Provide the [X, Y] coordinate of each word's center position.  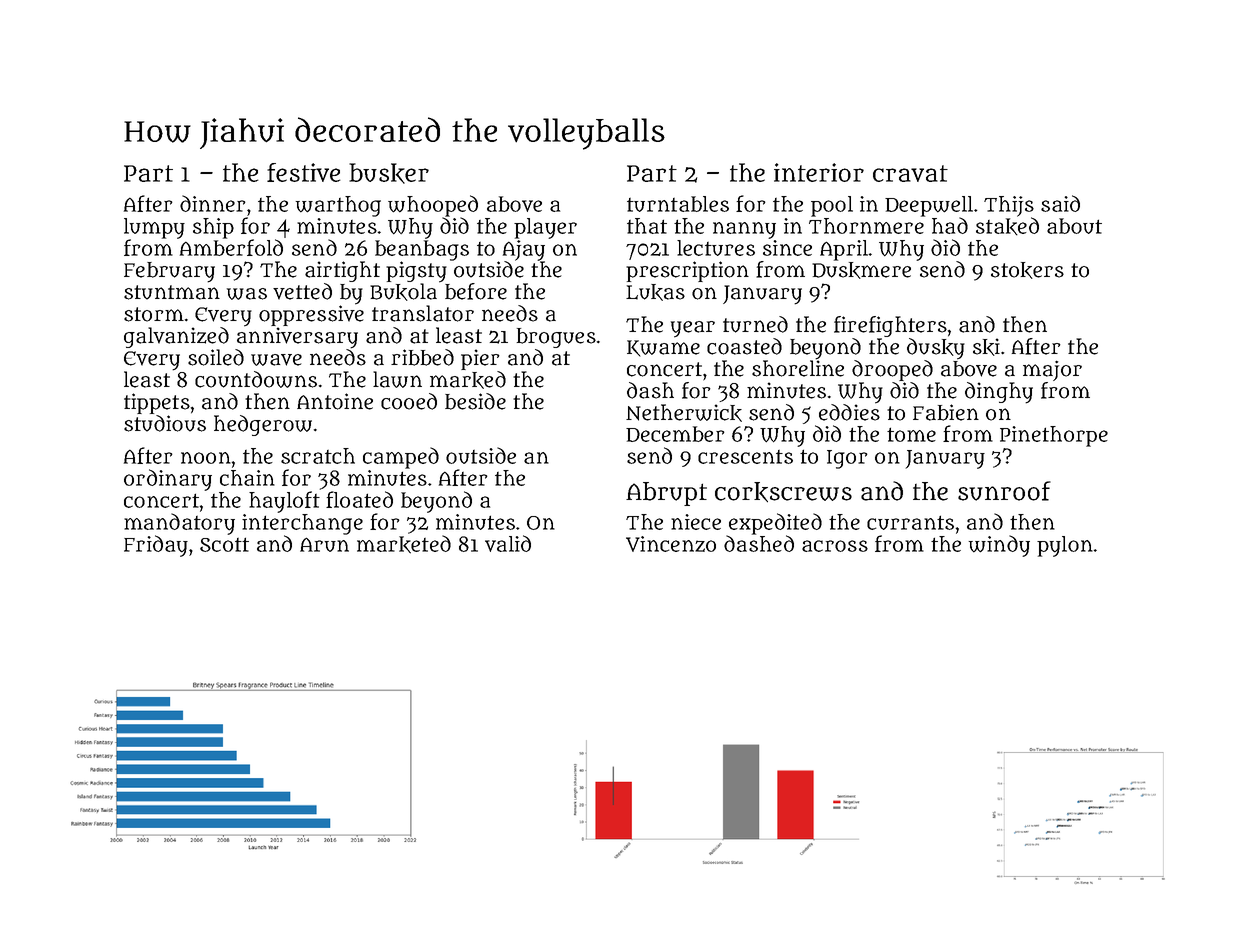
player [545, 228]
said [1060, 203]
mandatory [179, 524]
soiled [216, 357]
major [1052, 370]
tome [911, 434]
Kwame [663, 348]
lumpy [154, 228]
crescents [745, 457]
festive [303, 172]
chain [247, 478]
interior [819, 172]
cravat [910, 173]
